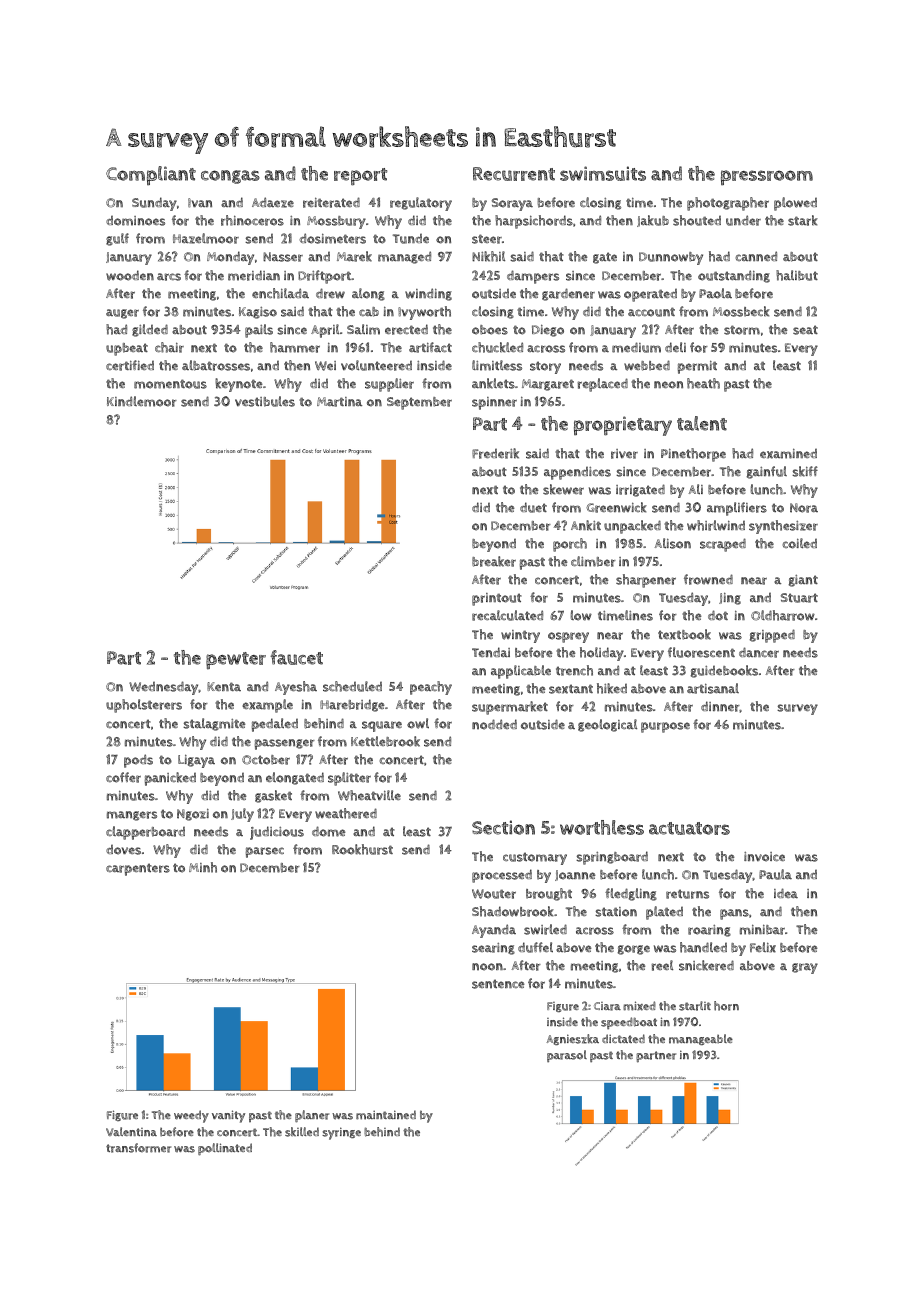 The height and width of the screenshot is (1308, 924). Describe the element at coordinates (767, 177) in the screenshot. I see `pressroom` at that location.
